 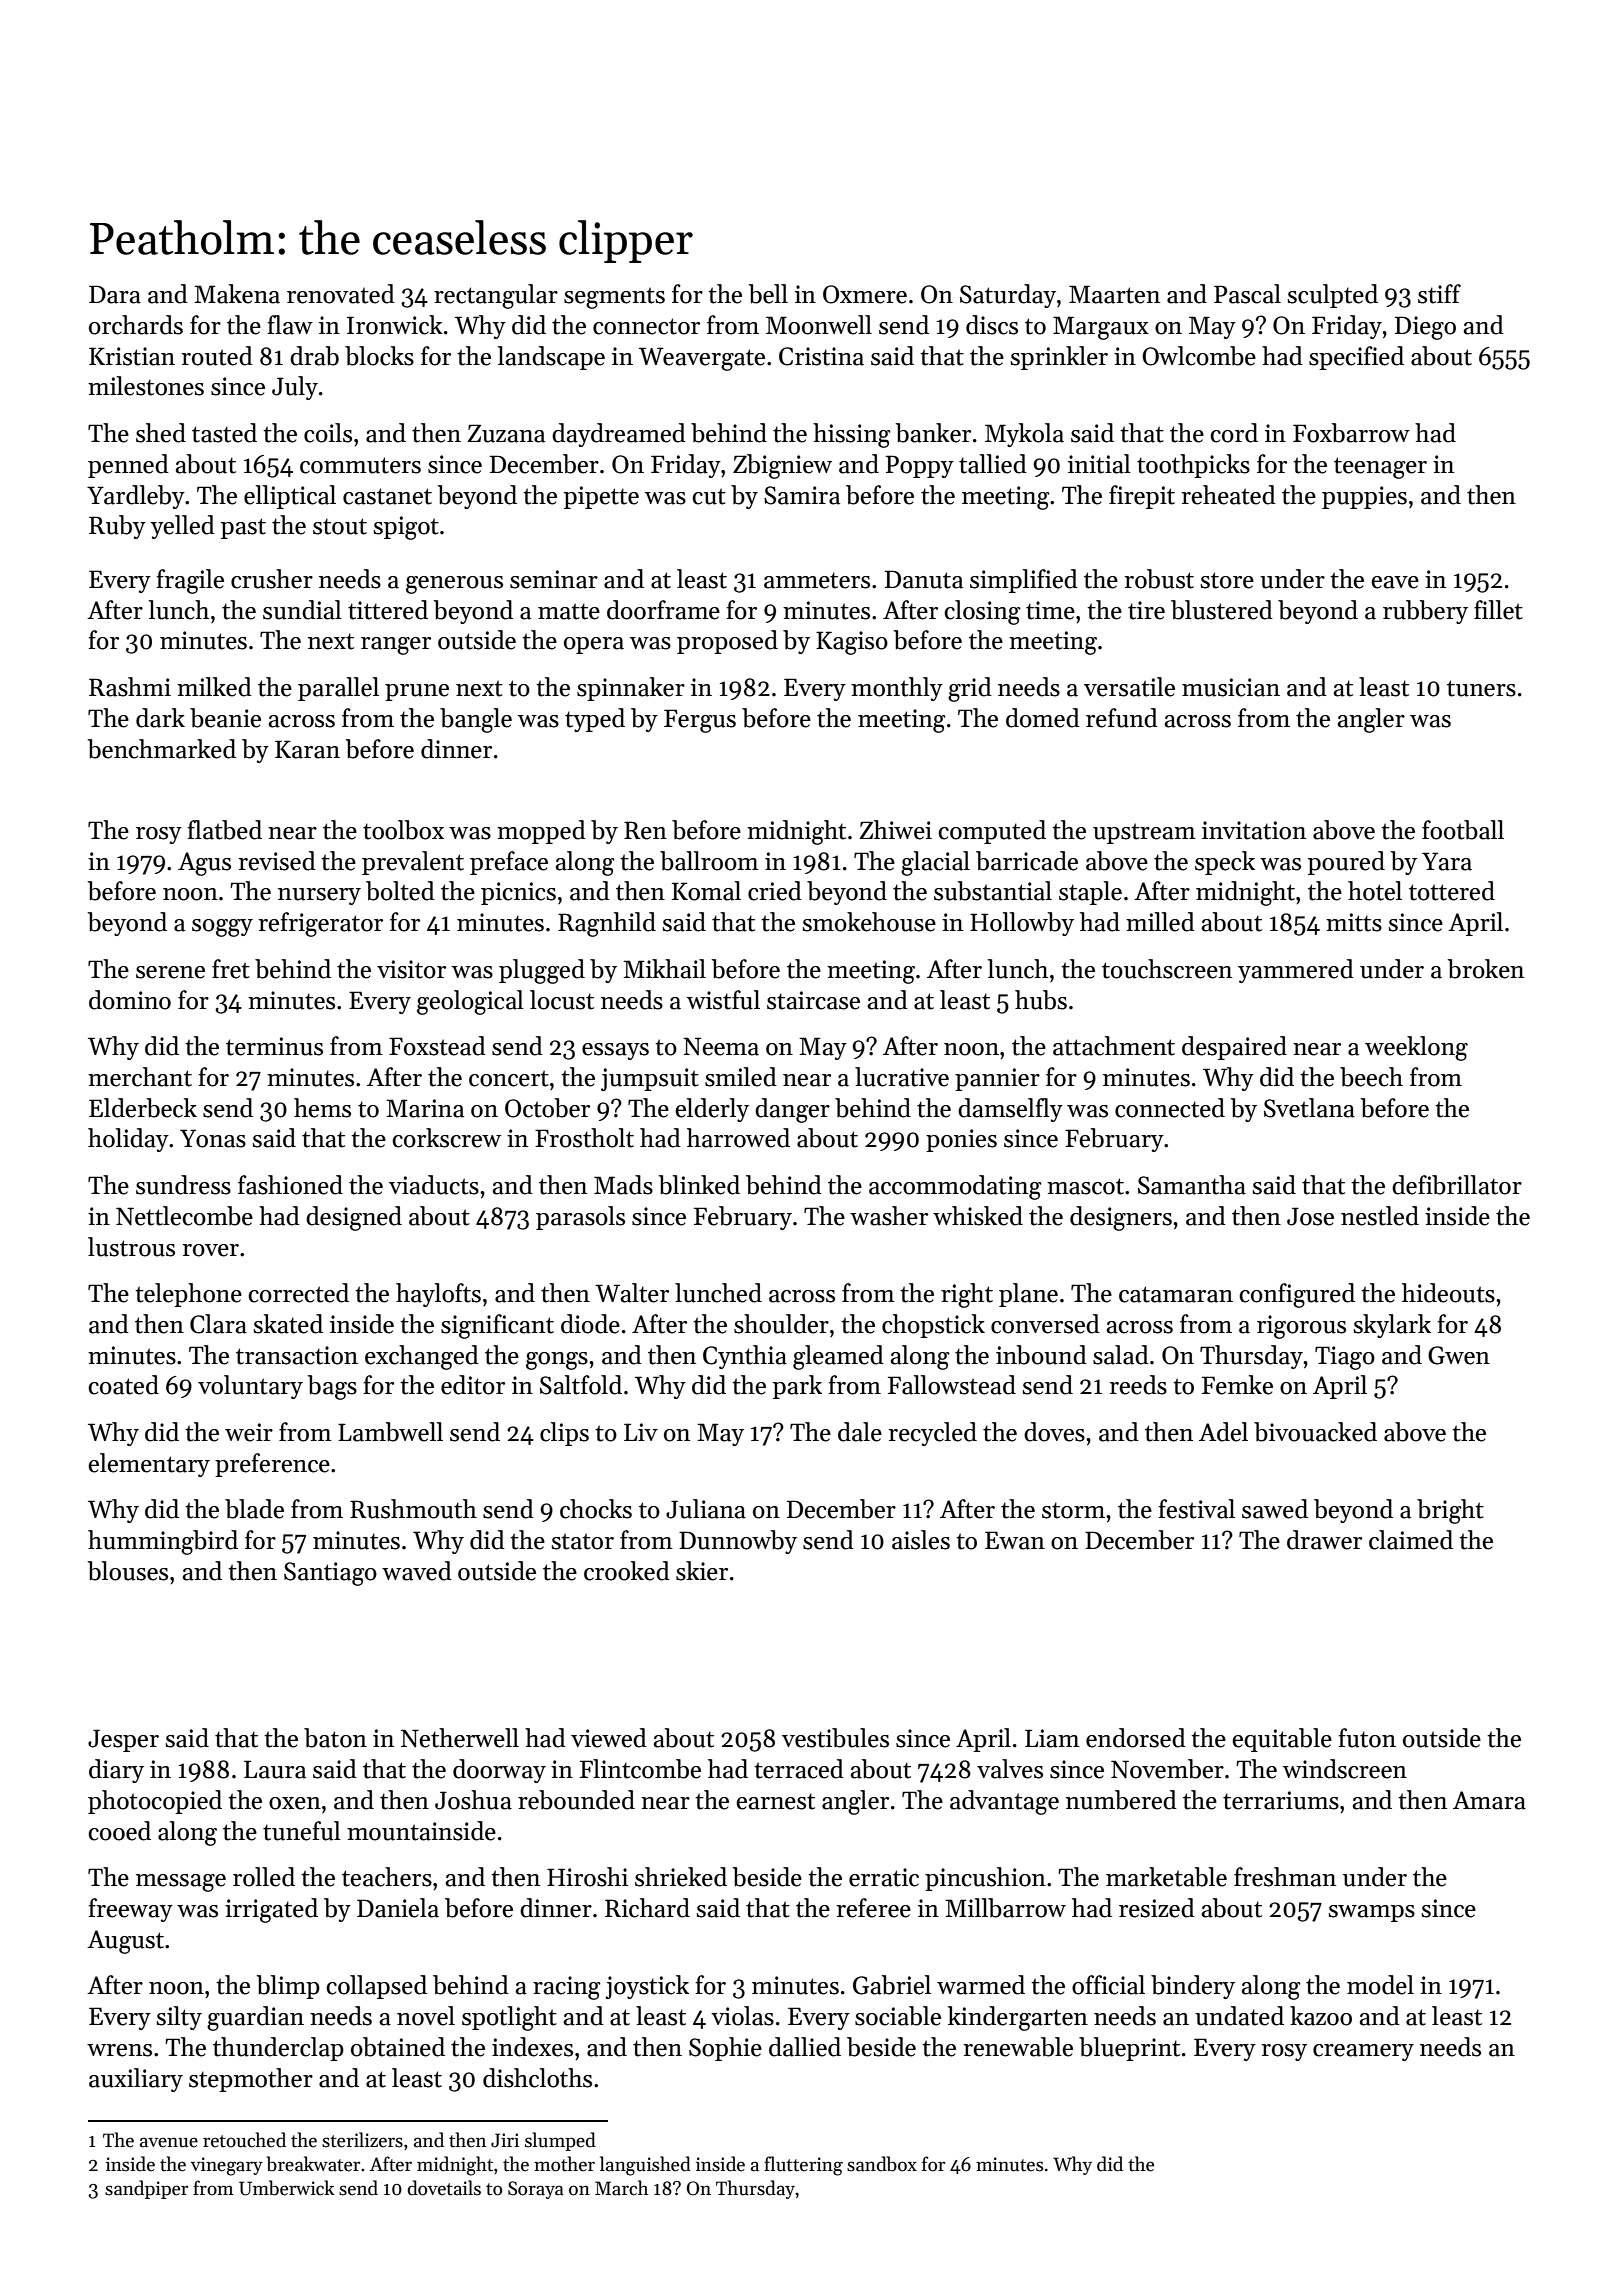 What do you see at coordinates (190, 581) in the image?
I see `fragile` at bounding box center [190, 581].
